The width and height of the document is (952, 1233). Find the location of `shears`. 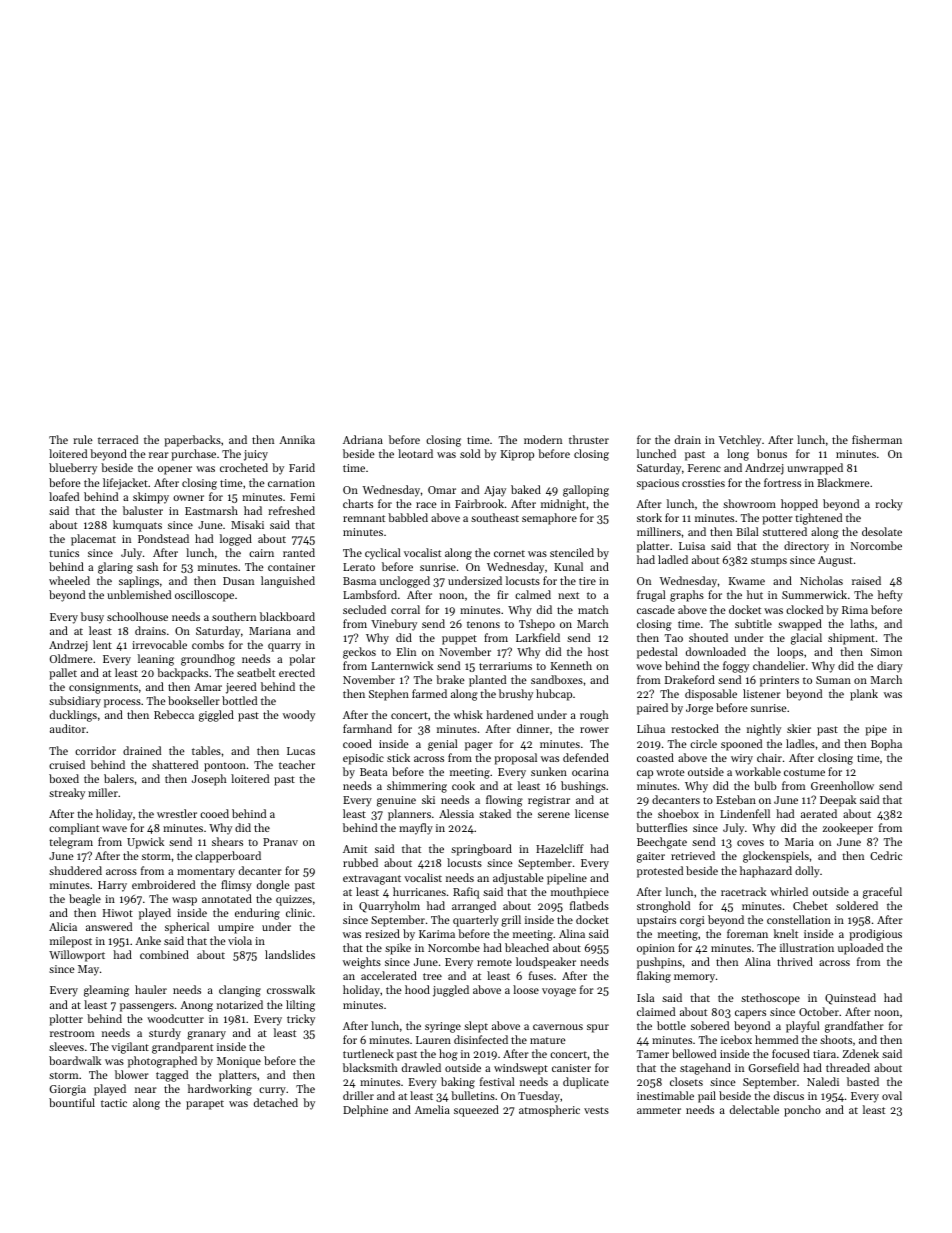

shears is located at coordinates (227, 841).
